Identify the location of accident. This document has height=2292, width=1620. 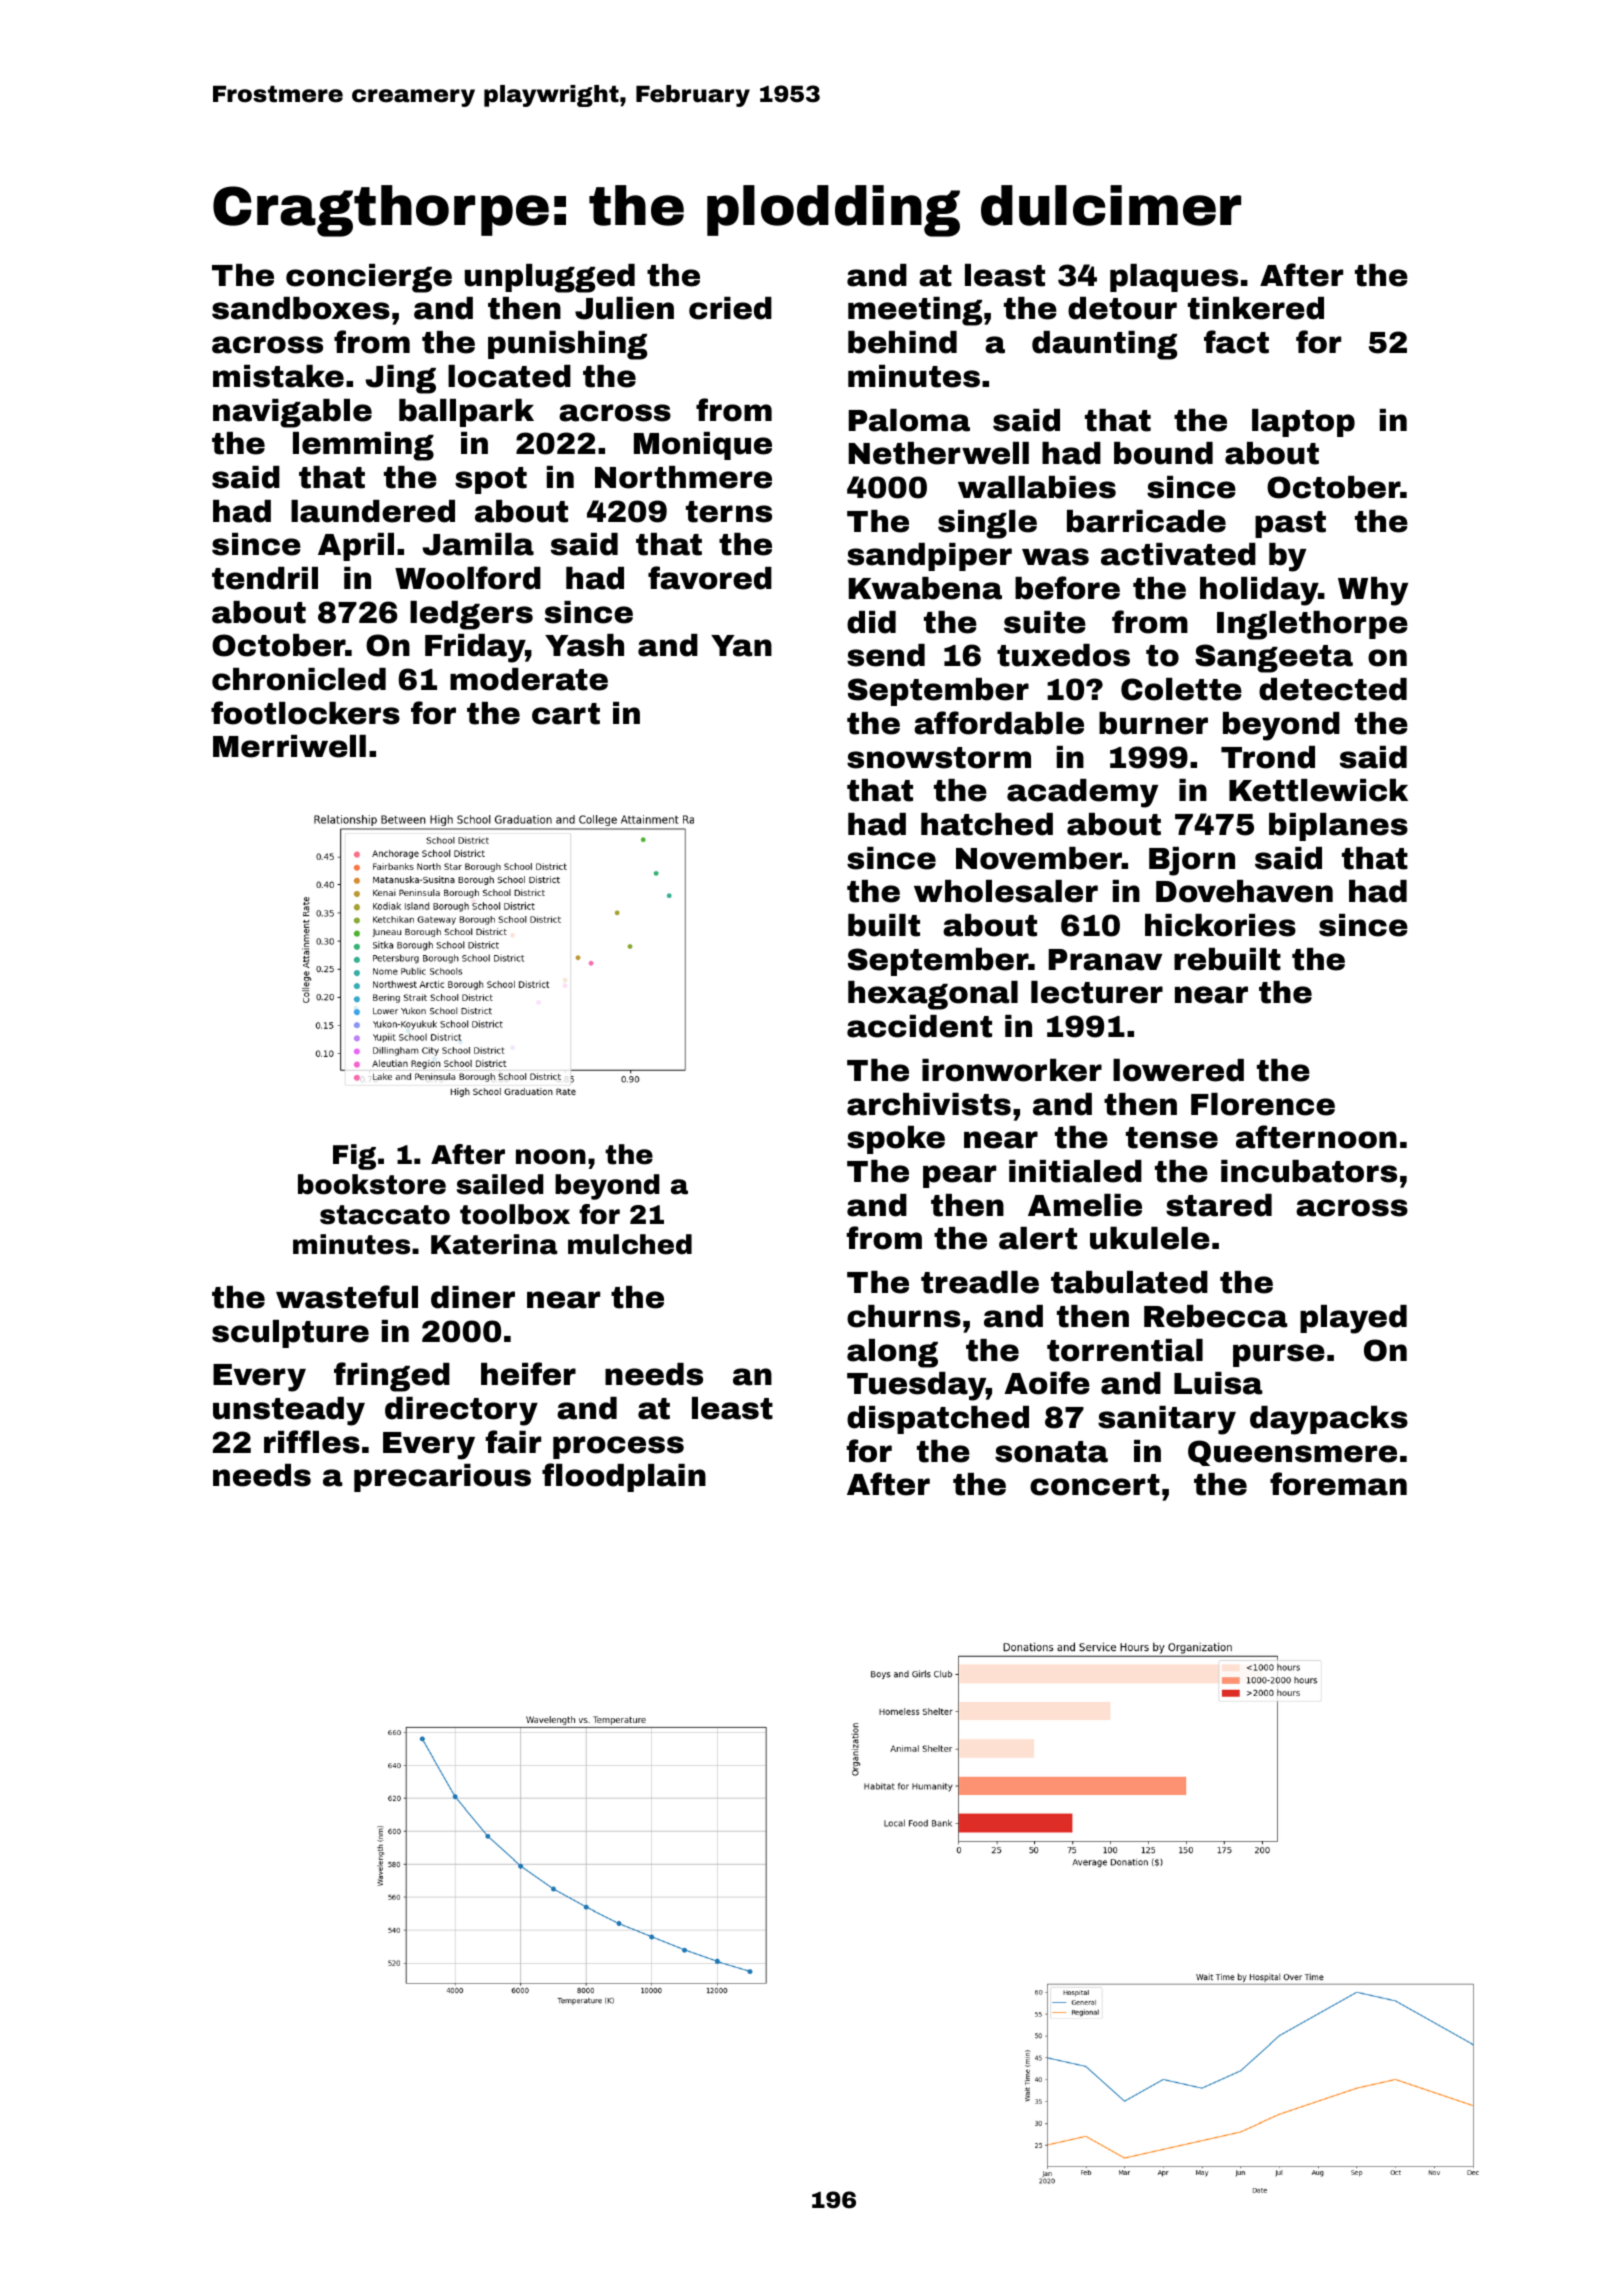
(919, 1026).
